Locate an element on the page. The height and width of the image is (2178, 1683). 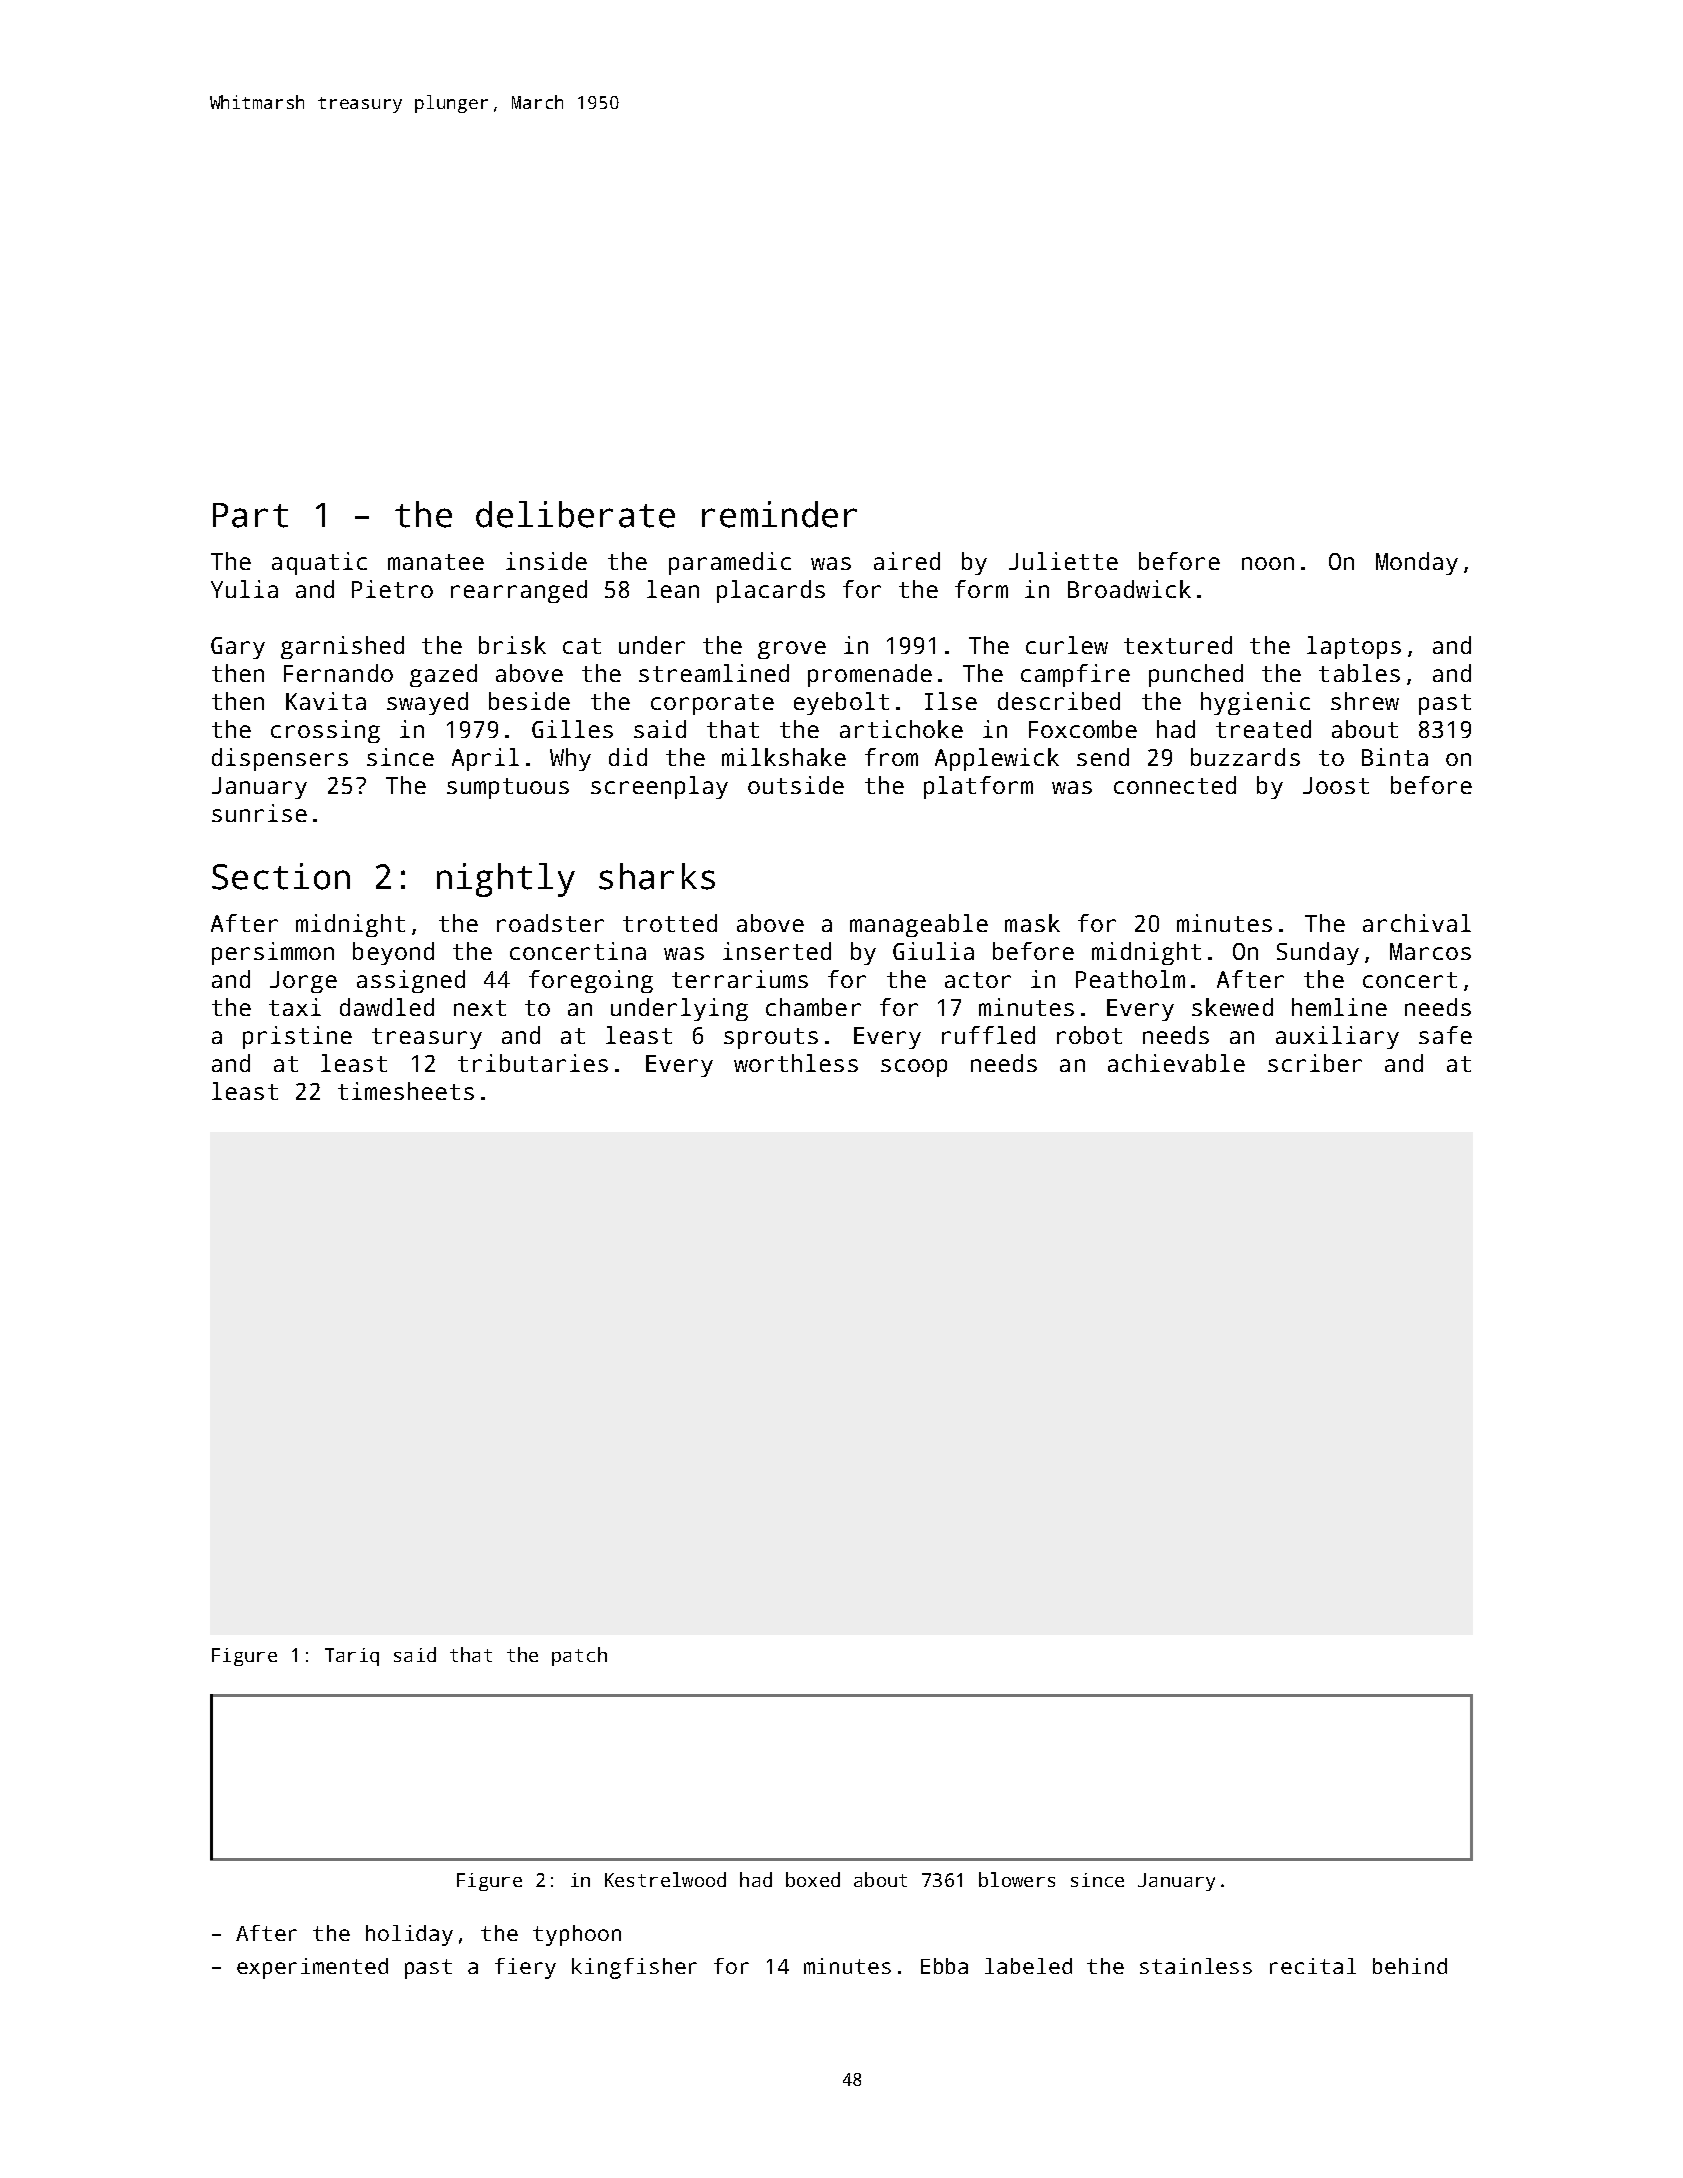
timesheets is located at coordinates (406, 1091).
